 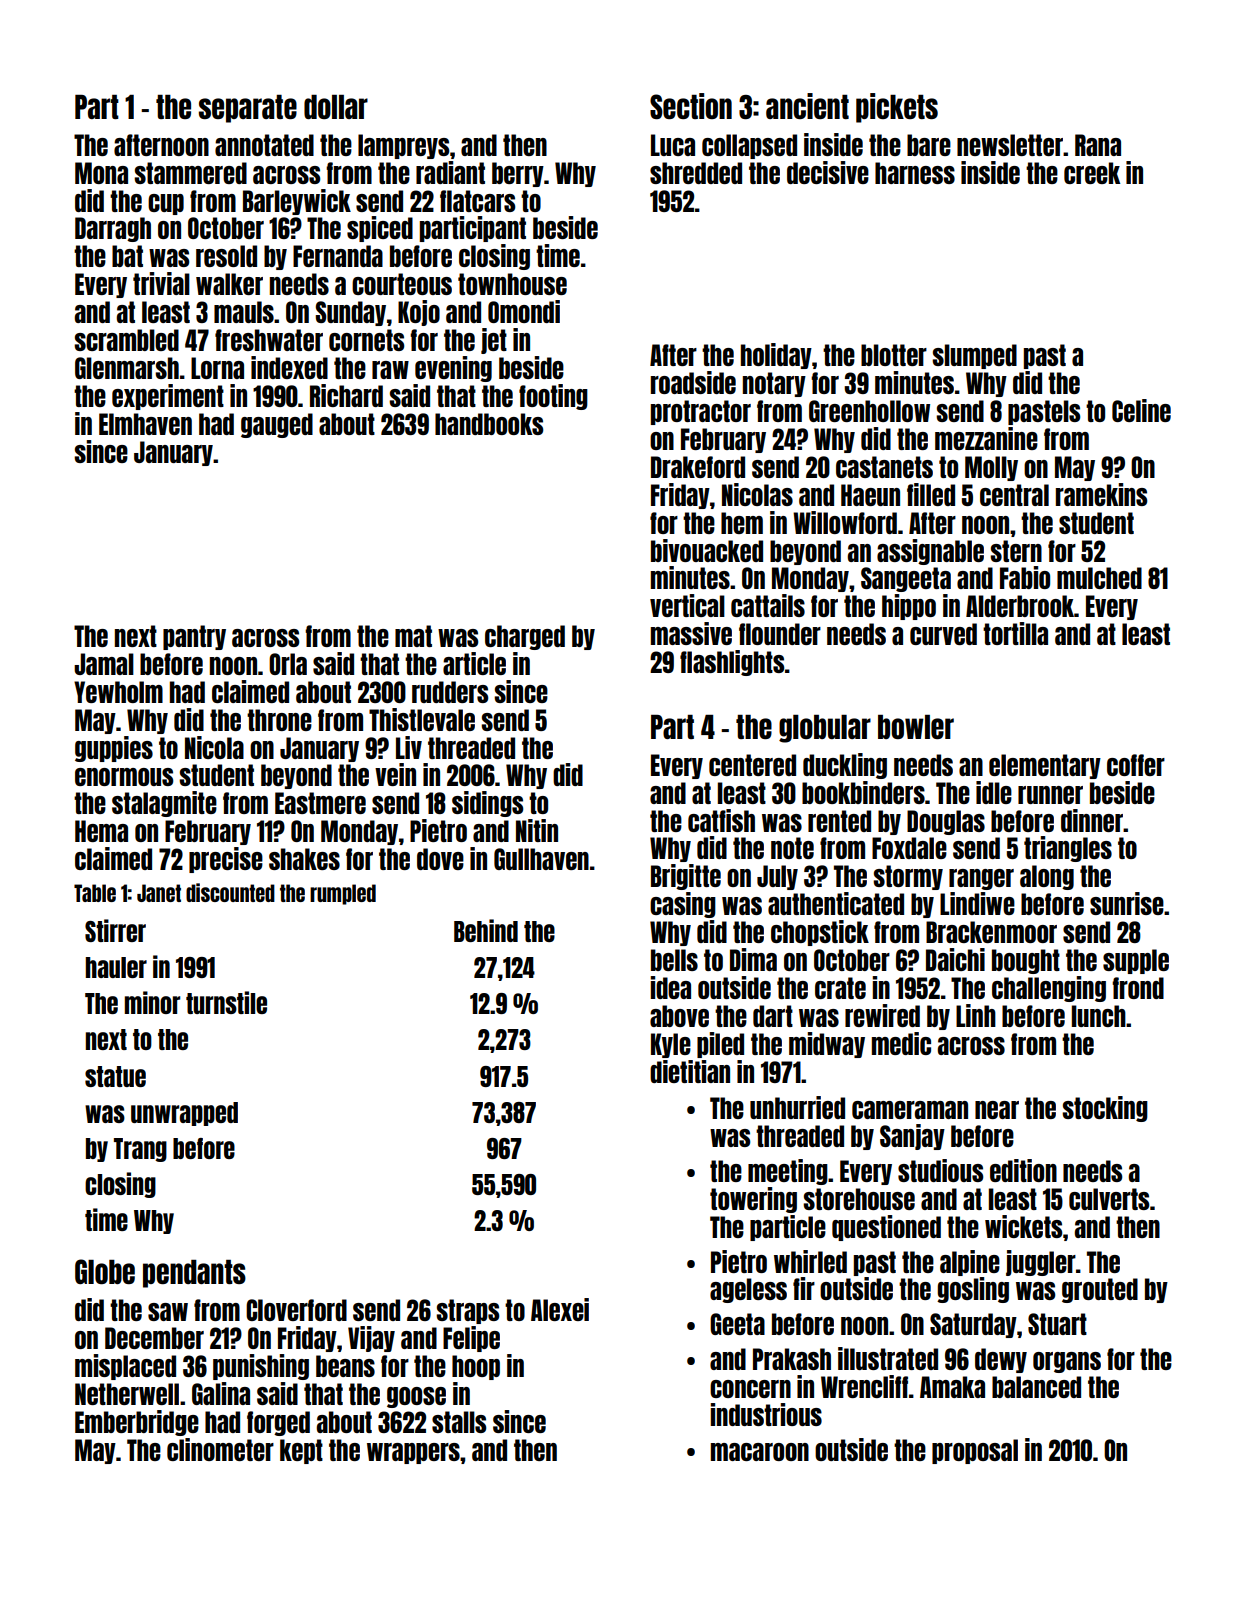 What do you see at coordinates (413, 636) in the screenshot?
I see `mat` at bounding box center [413, 636].
